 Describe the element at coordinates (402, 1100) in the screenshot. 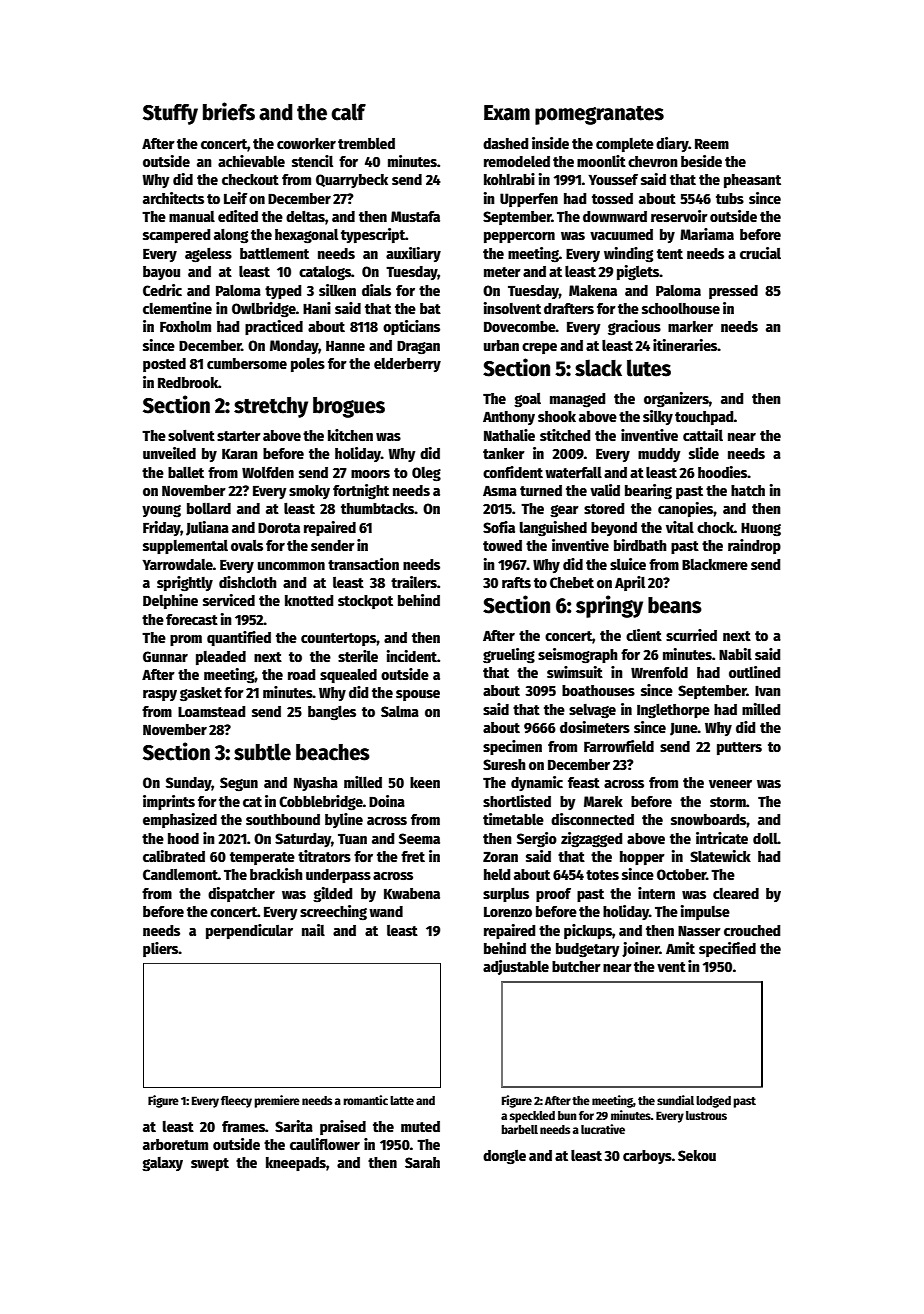

I see `latte` at that location.
